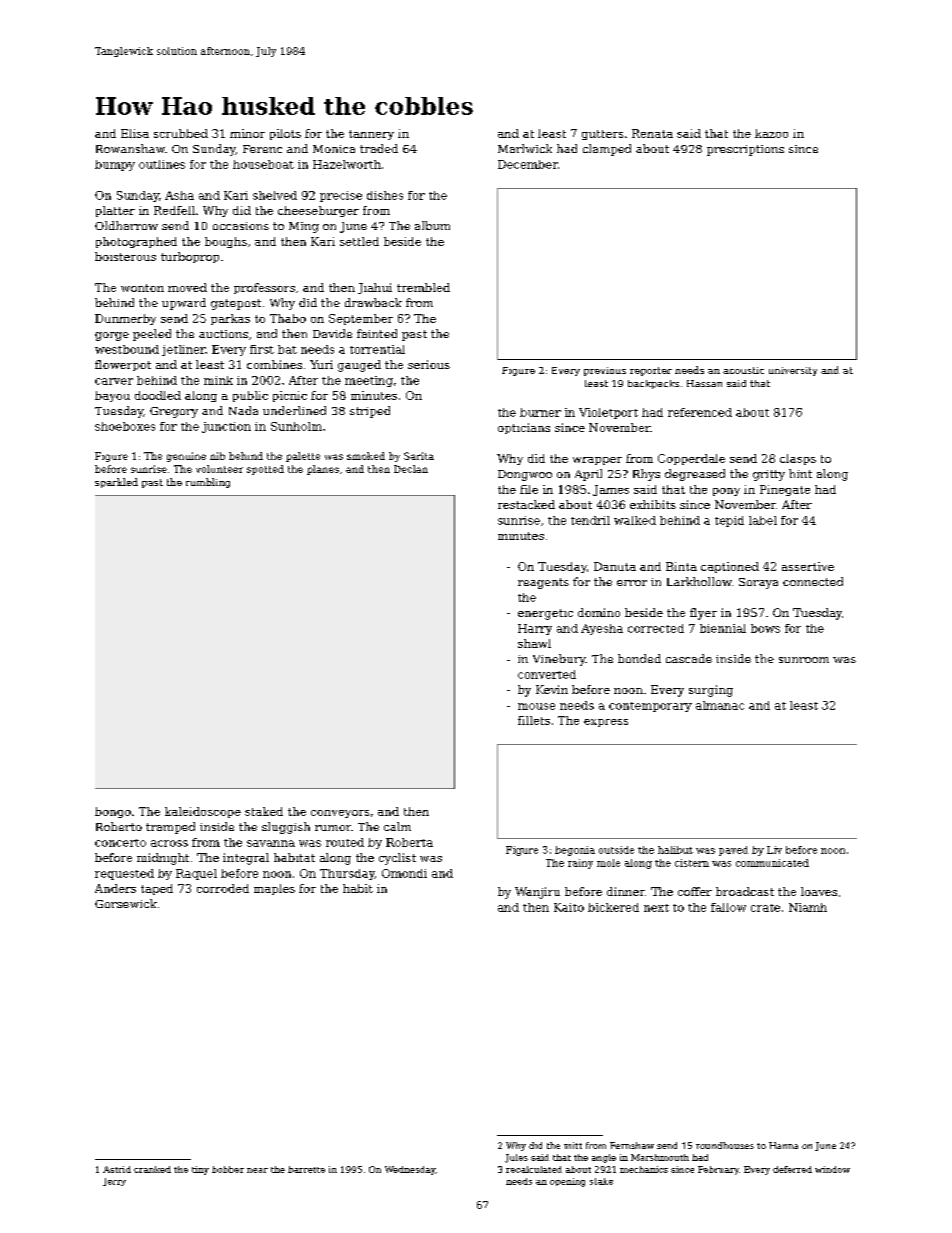  Describe the element at coordinates (651, 371) in the page. I see `reporter` at that location.
